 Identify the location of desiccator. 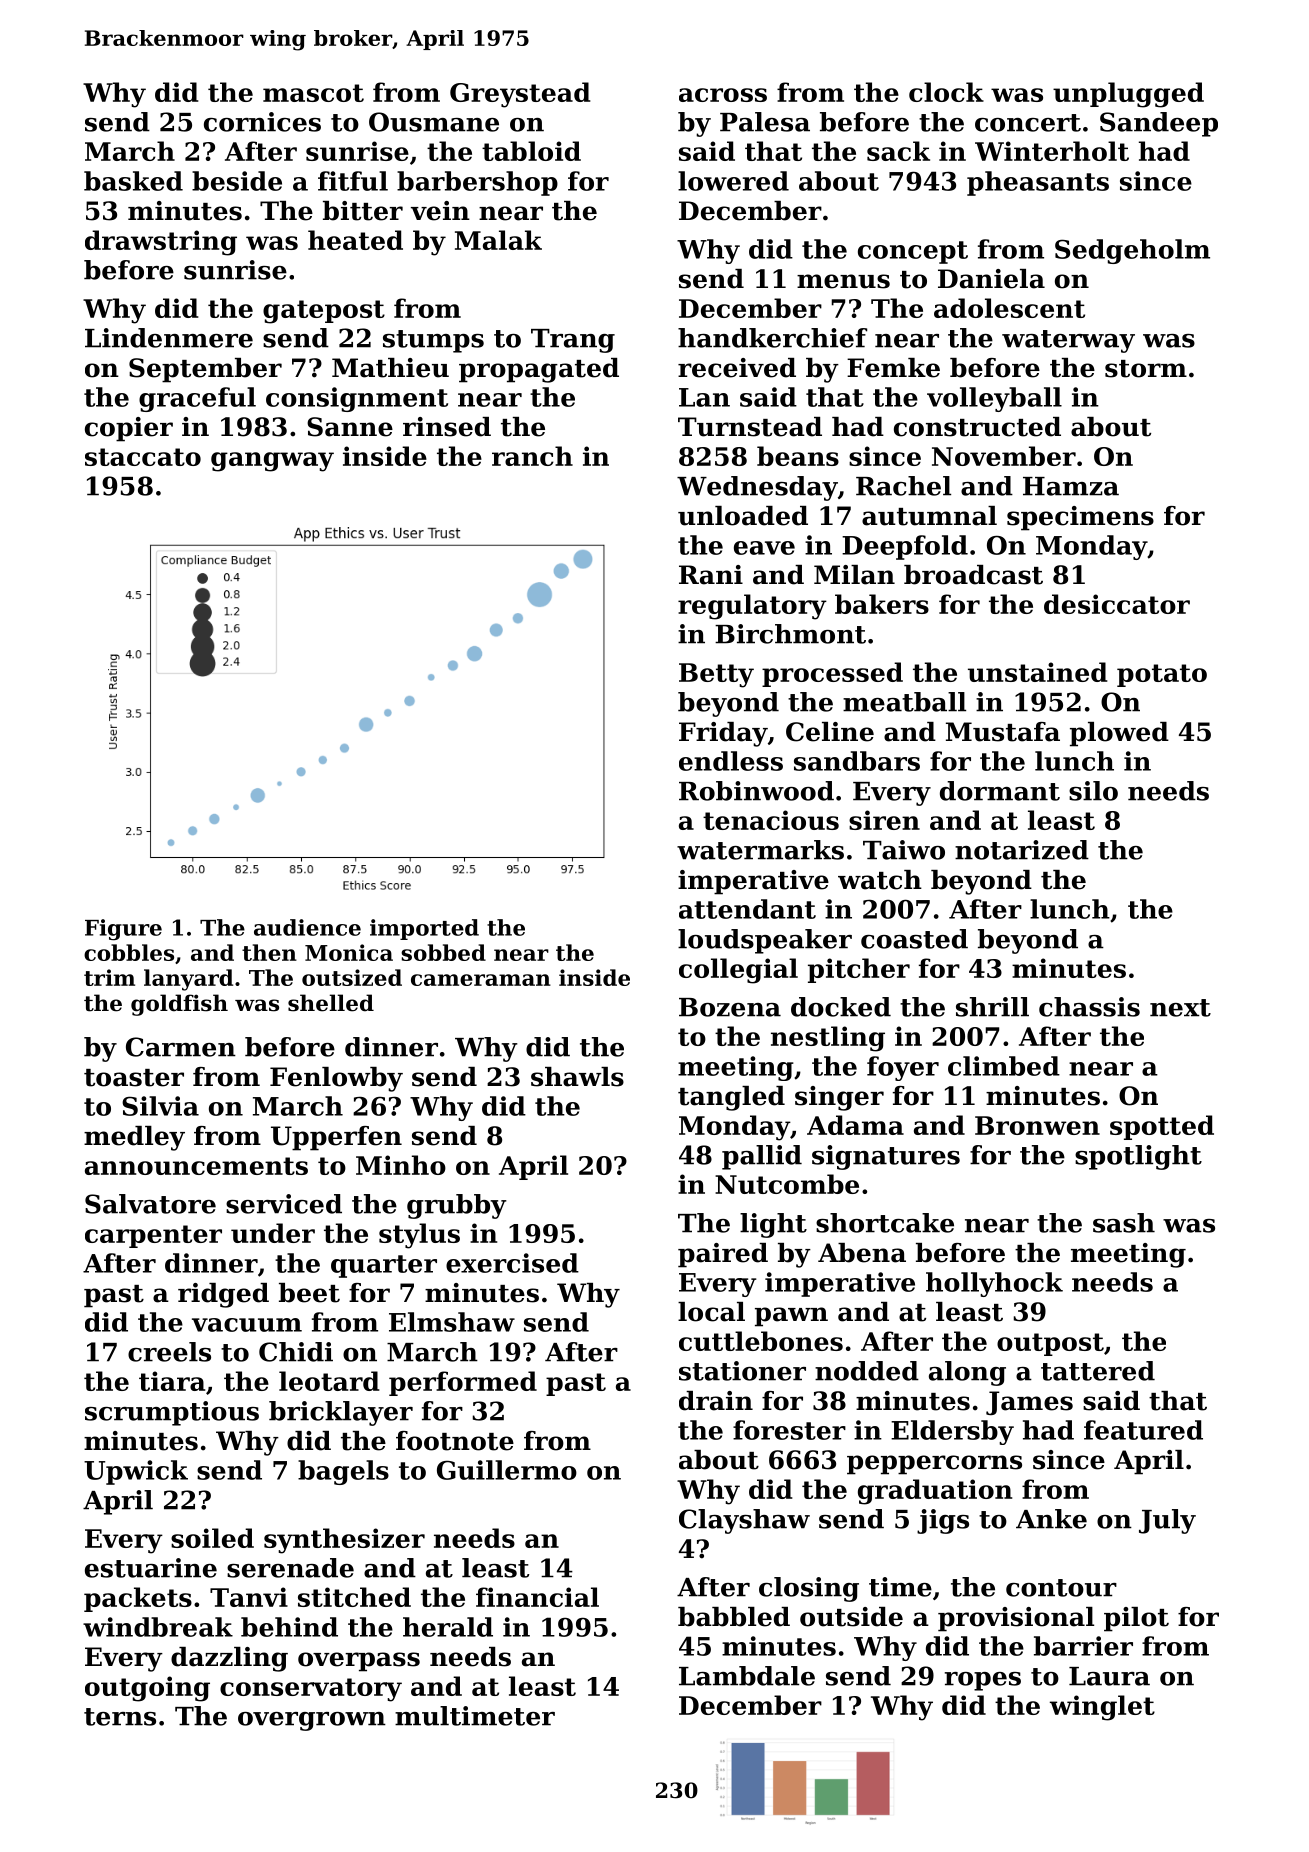
(1117, 604).
